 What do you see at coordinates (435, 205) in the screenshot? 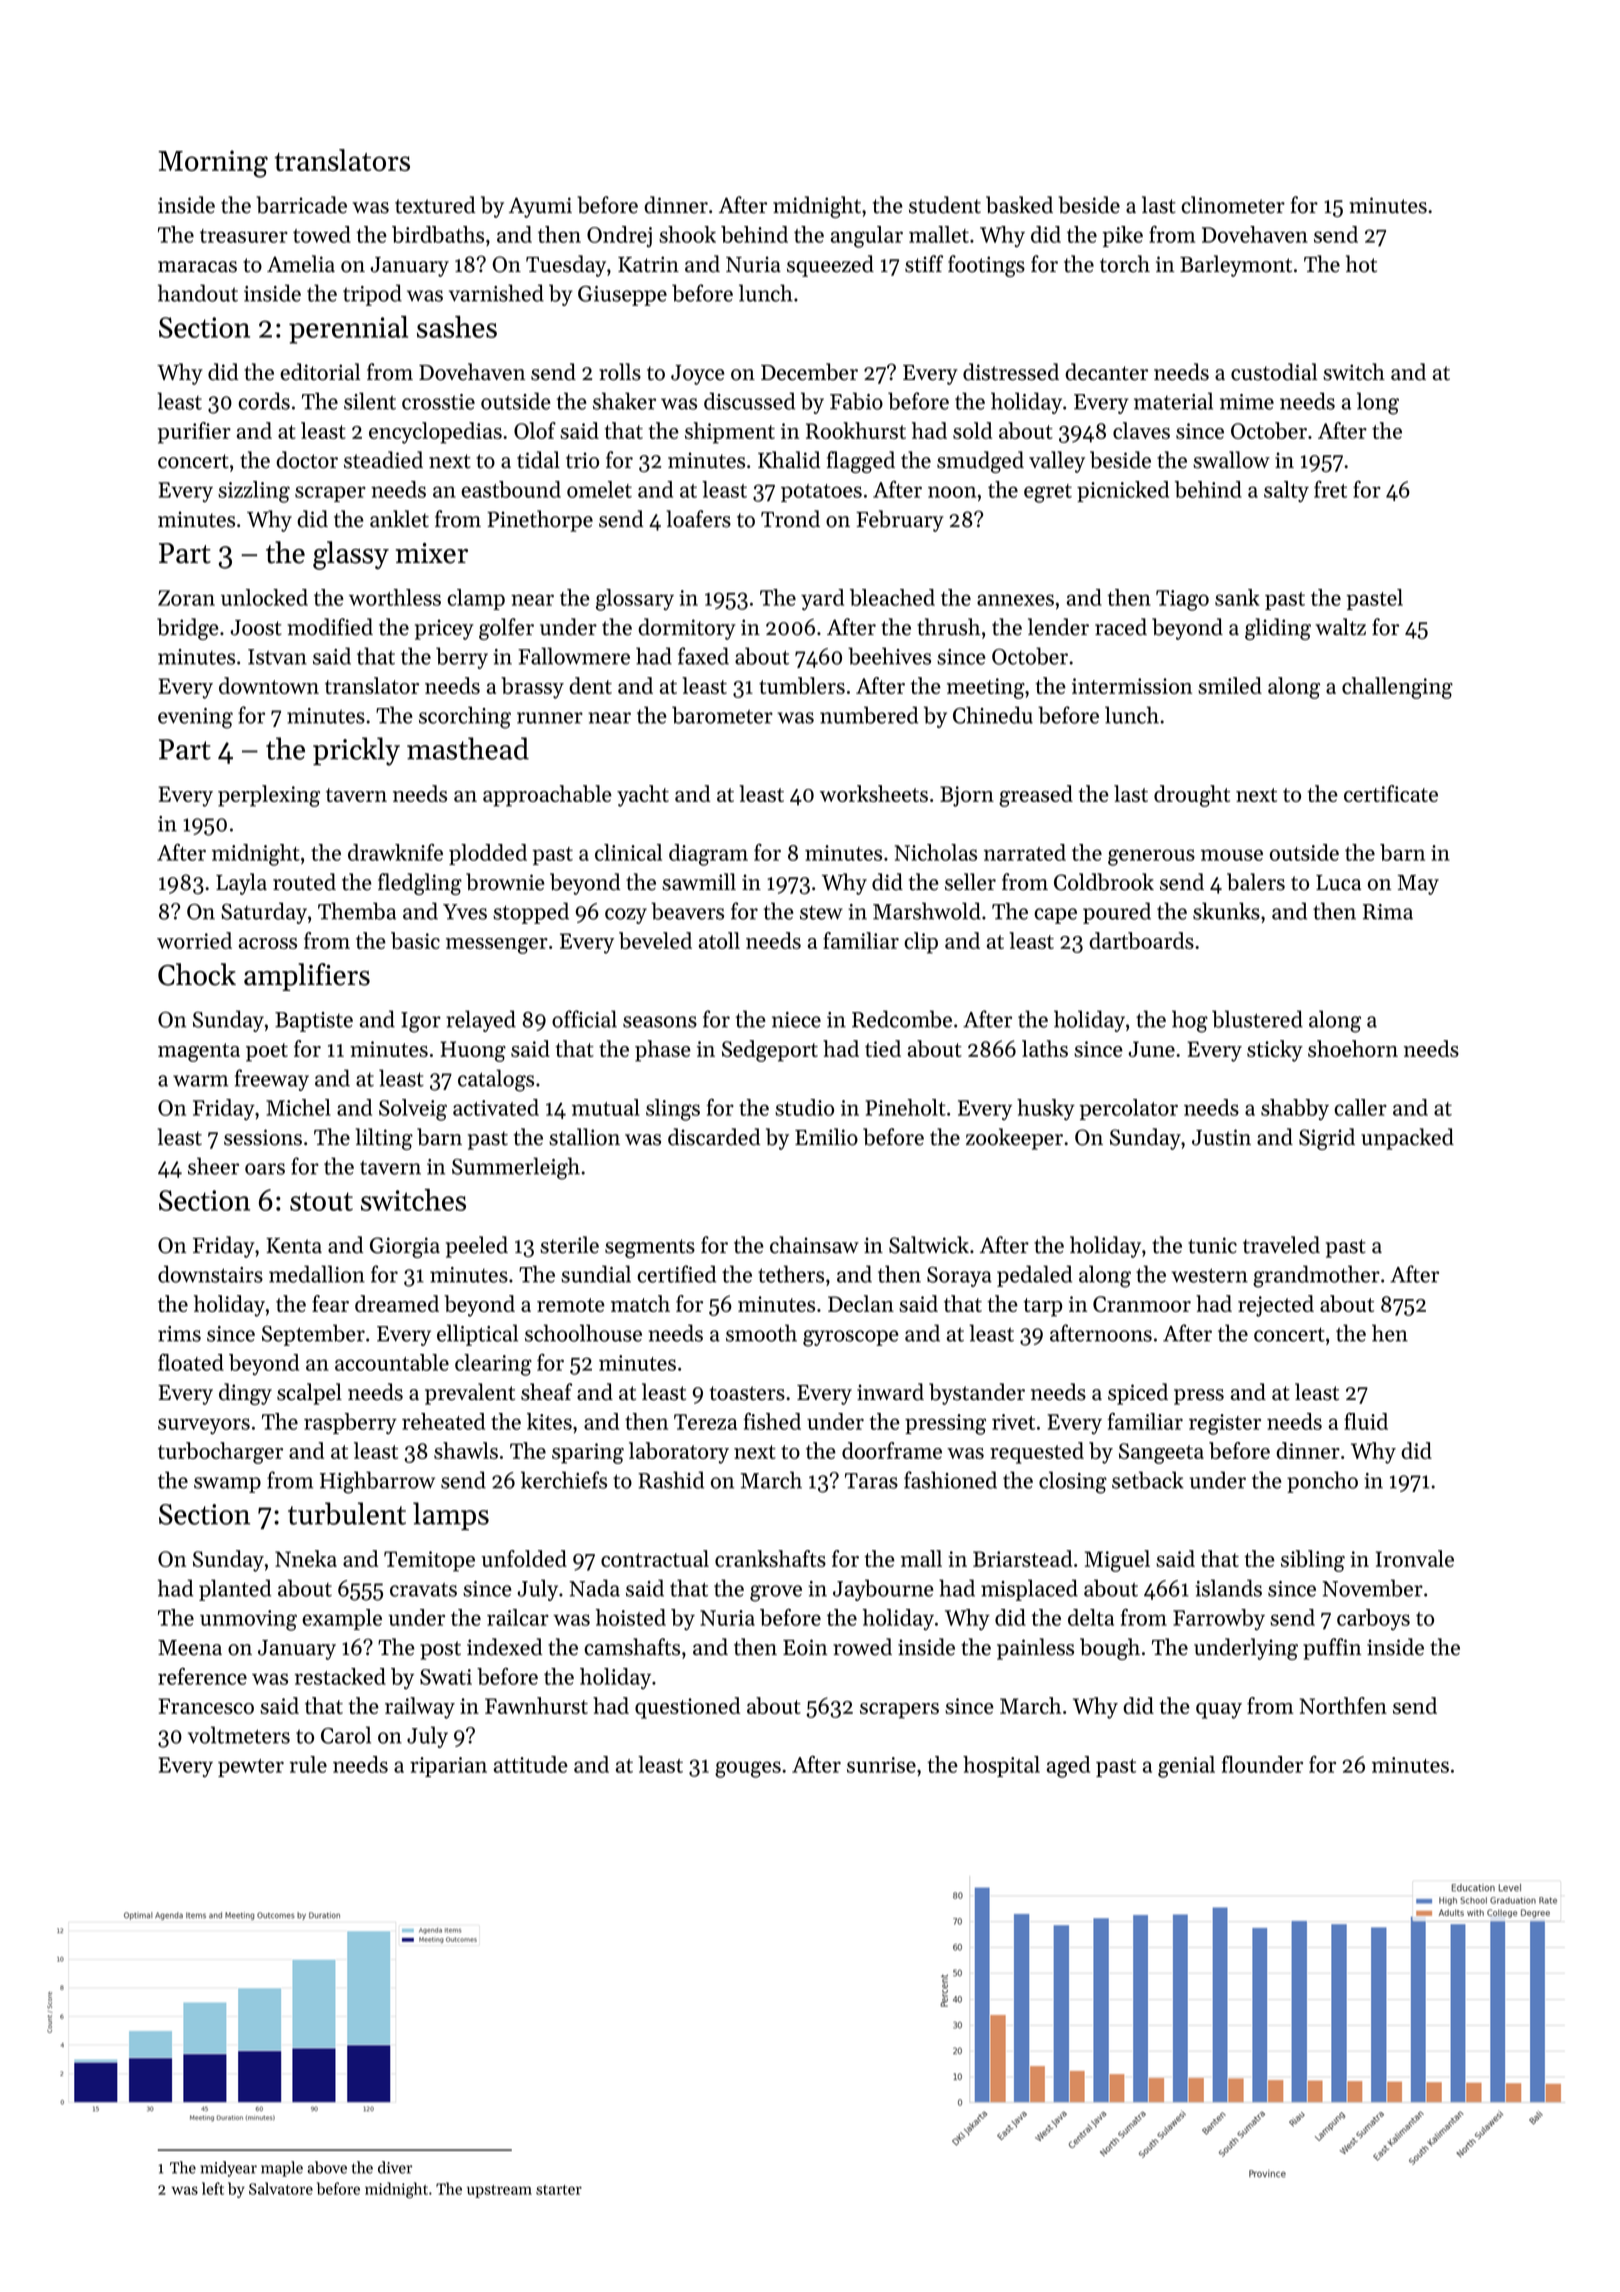
I see `textured` at bounding box center [435, 205].
